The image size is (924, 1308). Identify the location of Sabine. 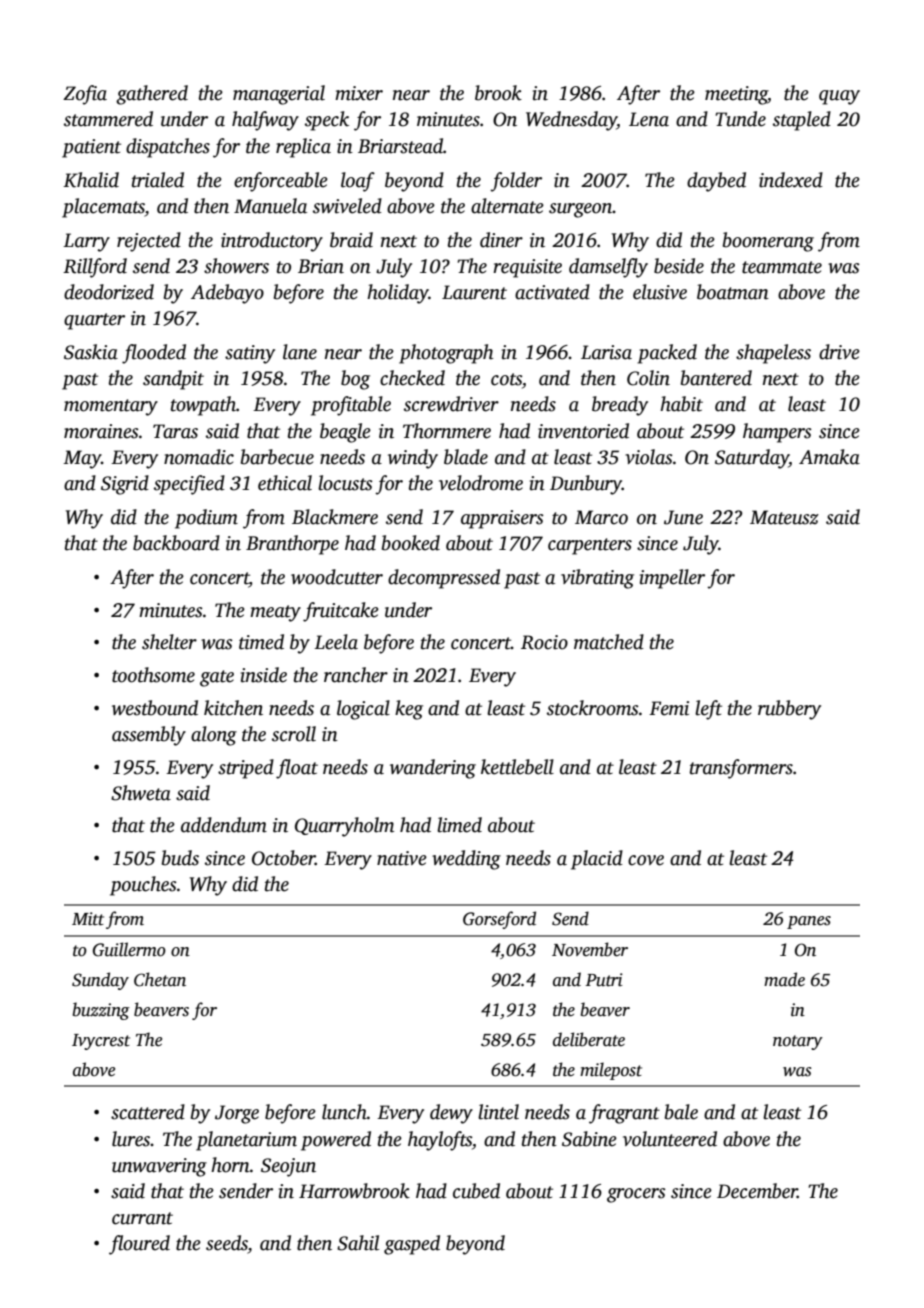
(589, 1139).
